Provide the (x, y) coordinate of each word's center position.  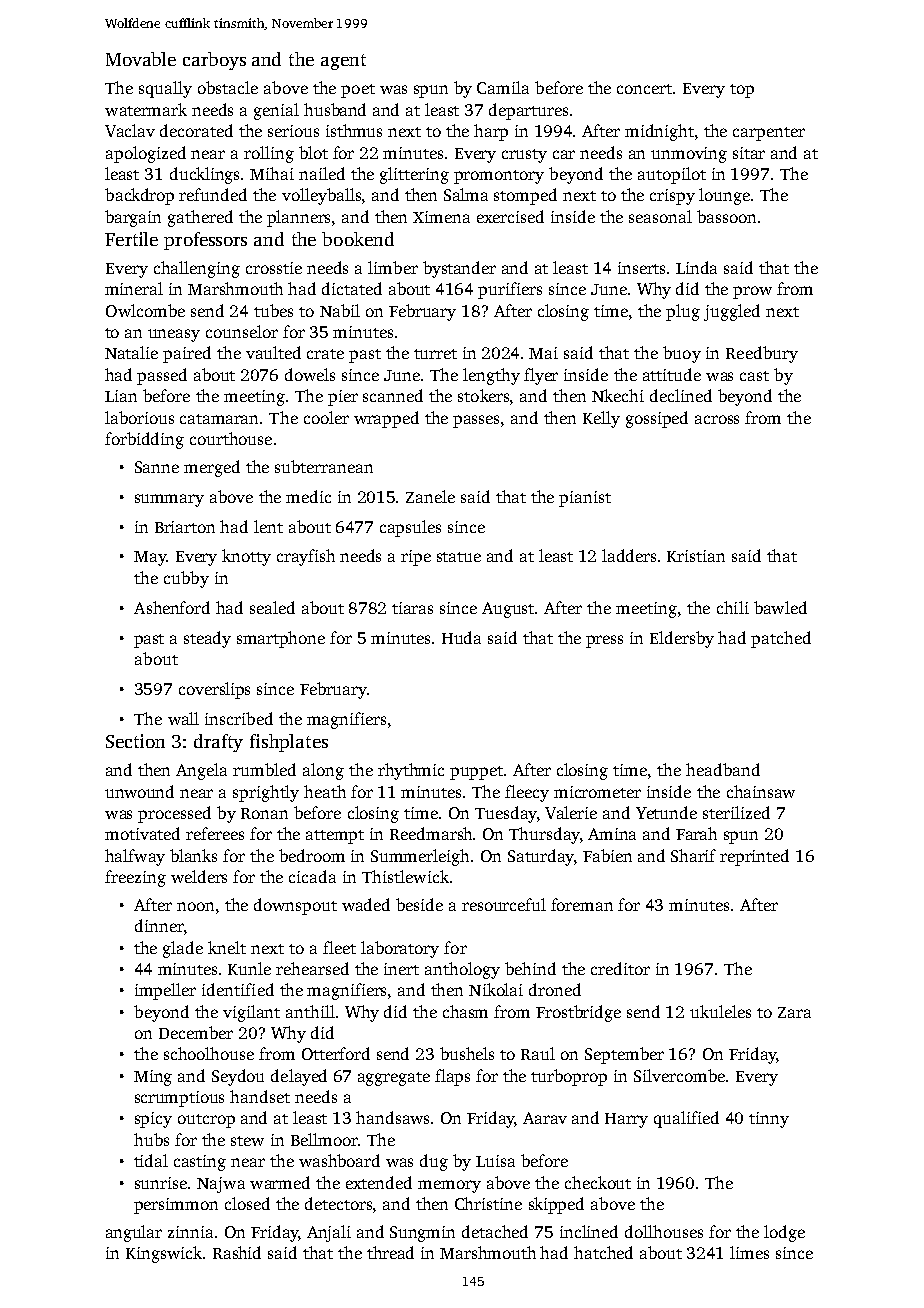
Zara (794, 1012)
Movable (141, 59)
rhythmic (411, 771)
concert (644, 89)
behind (530, 968)
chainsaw (761, 791)
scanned (393, 395)
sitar (749, 153)
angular (134, 1233)
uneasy (174, 335)
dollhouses (664, 1231)
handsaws (392, 1117)
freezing (135, 878)
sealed (272, 607)
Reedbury (762, 354)
